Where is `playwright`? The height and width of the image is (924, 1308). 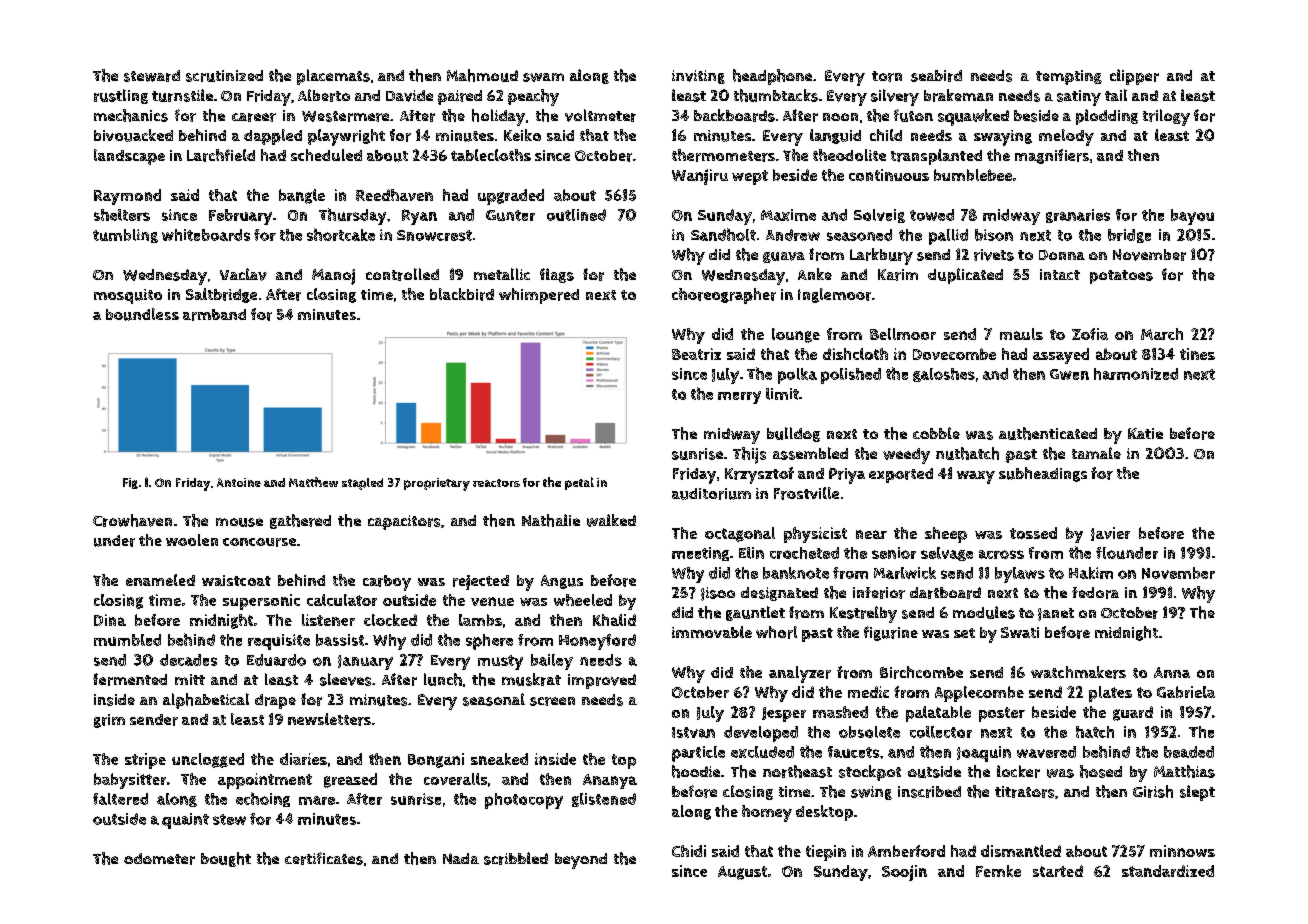
playwright is located at coordinates (346, 137).
